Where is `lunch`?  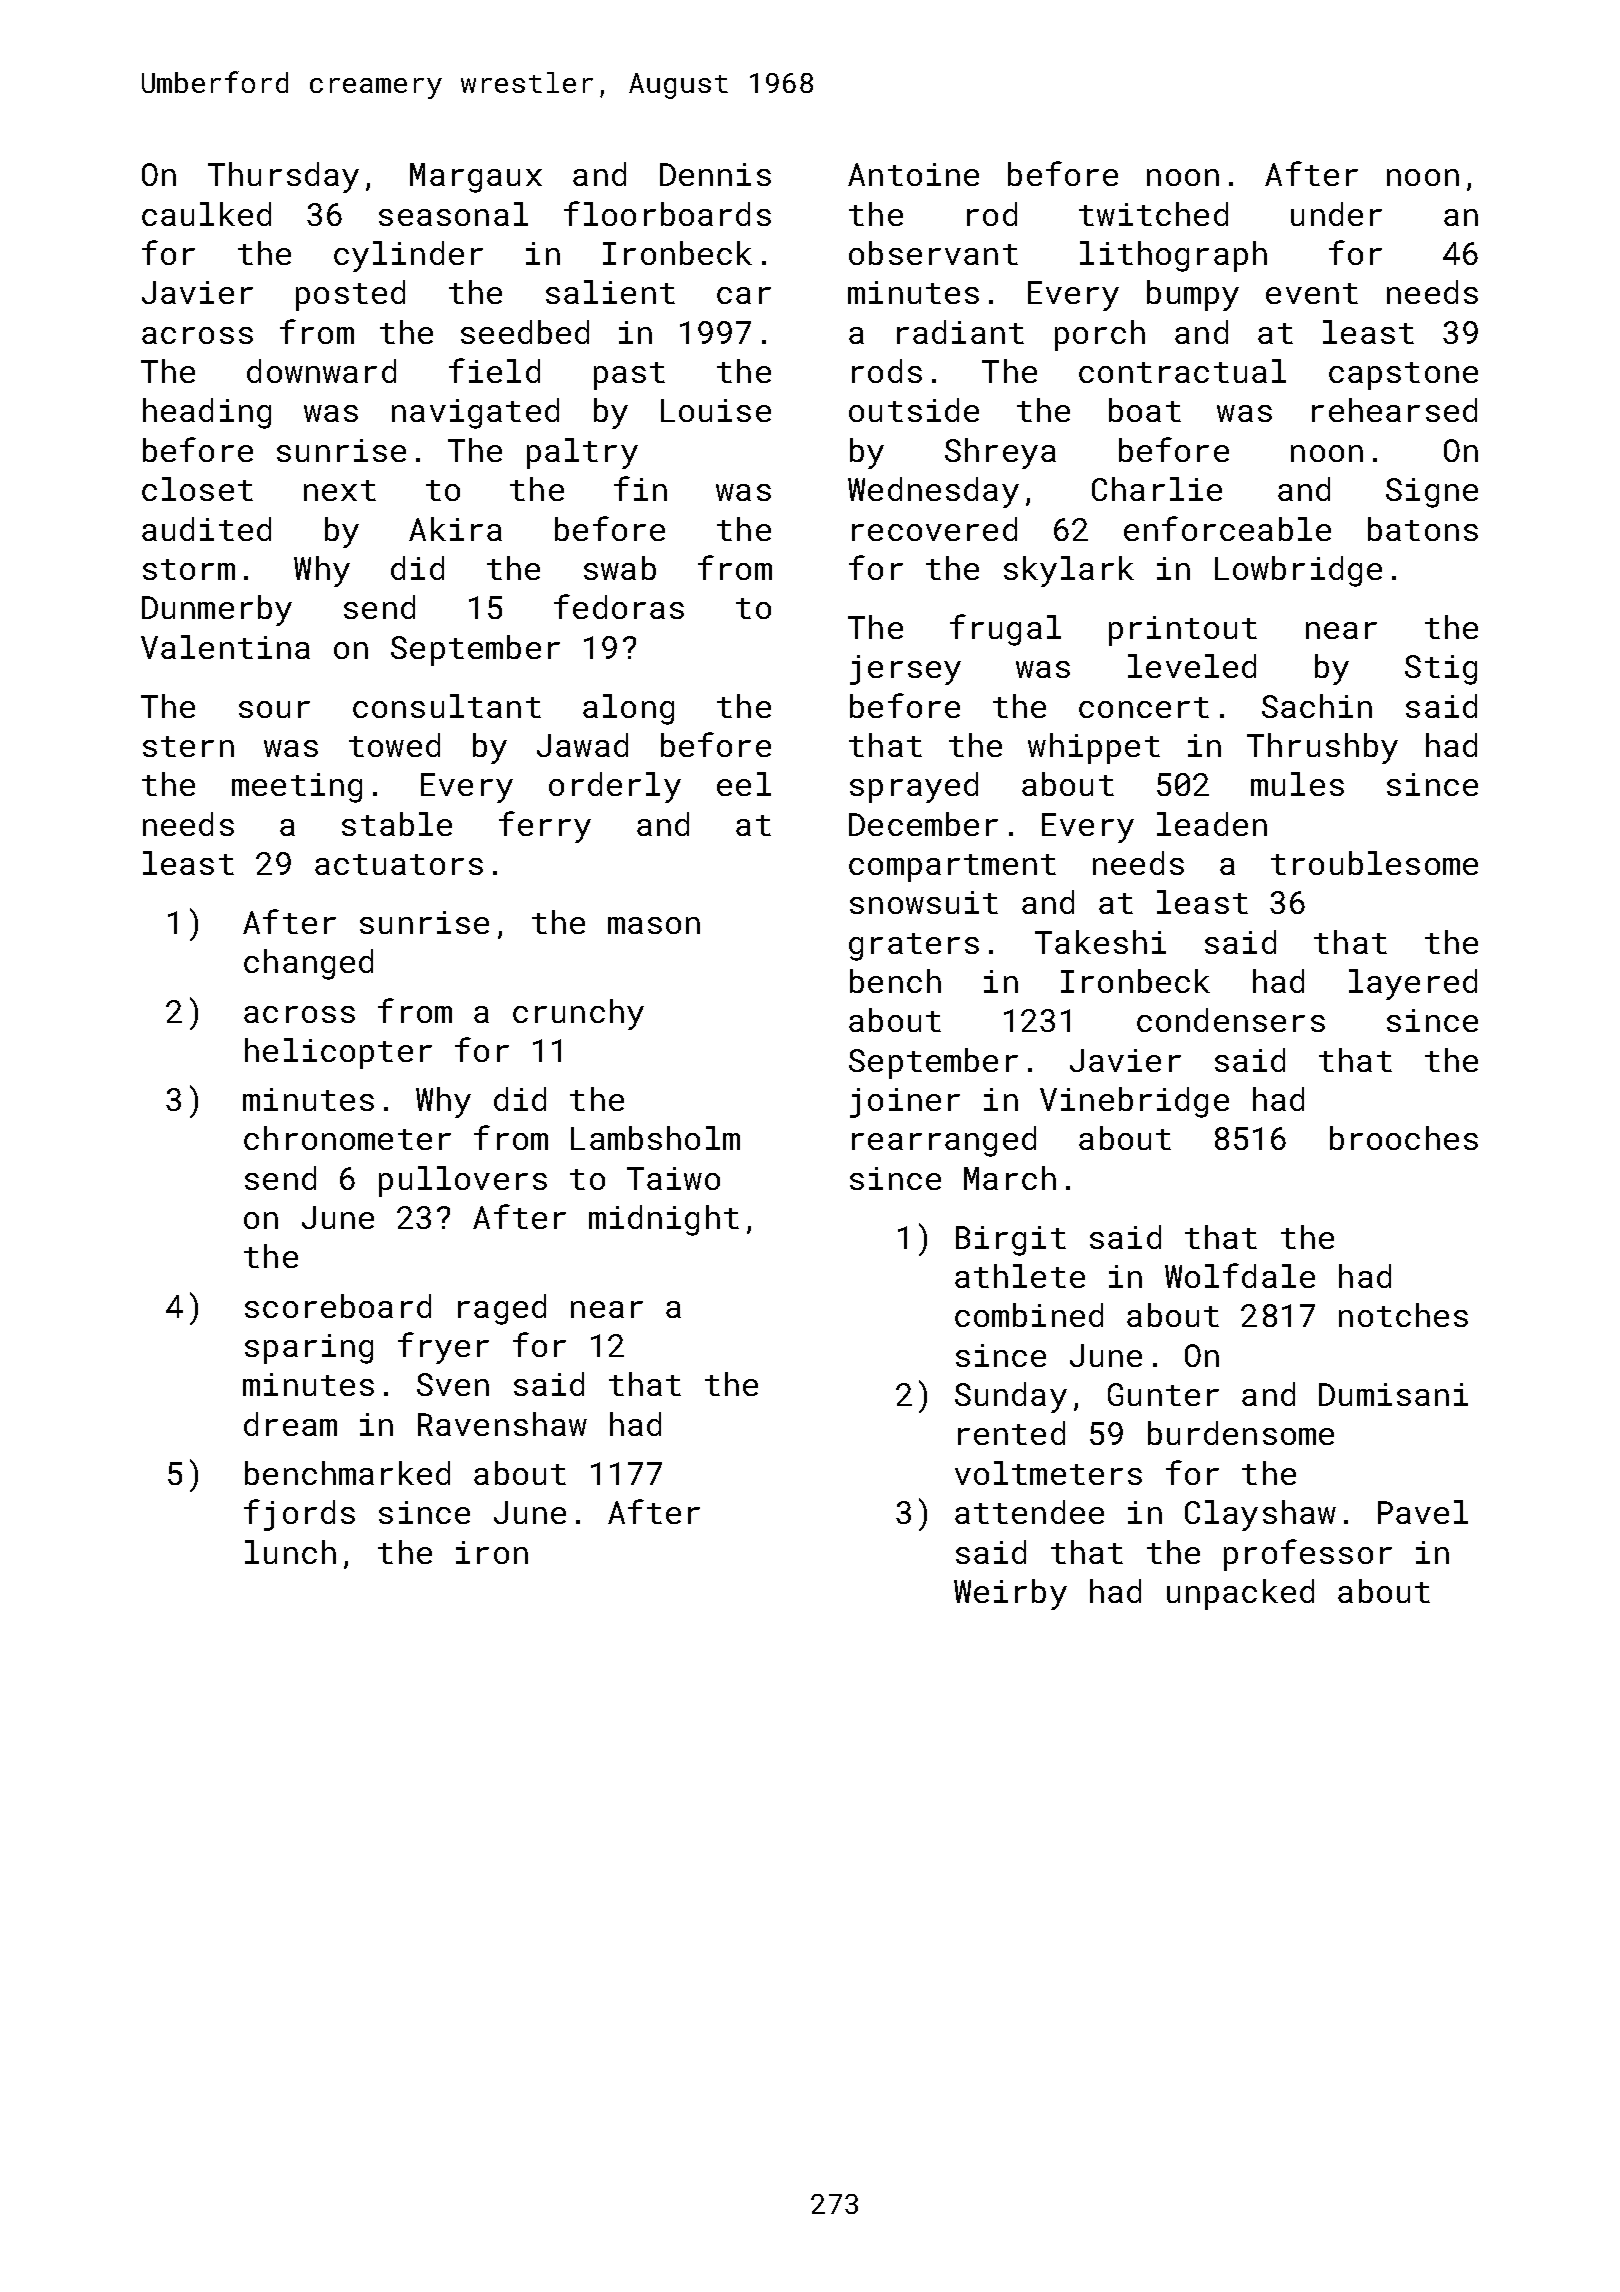
lunch is located at coordinates (290, 1552).
